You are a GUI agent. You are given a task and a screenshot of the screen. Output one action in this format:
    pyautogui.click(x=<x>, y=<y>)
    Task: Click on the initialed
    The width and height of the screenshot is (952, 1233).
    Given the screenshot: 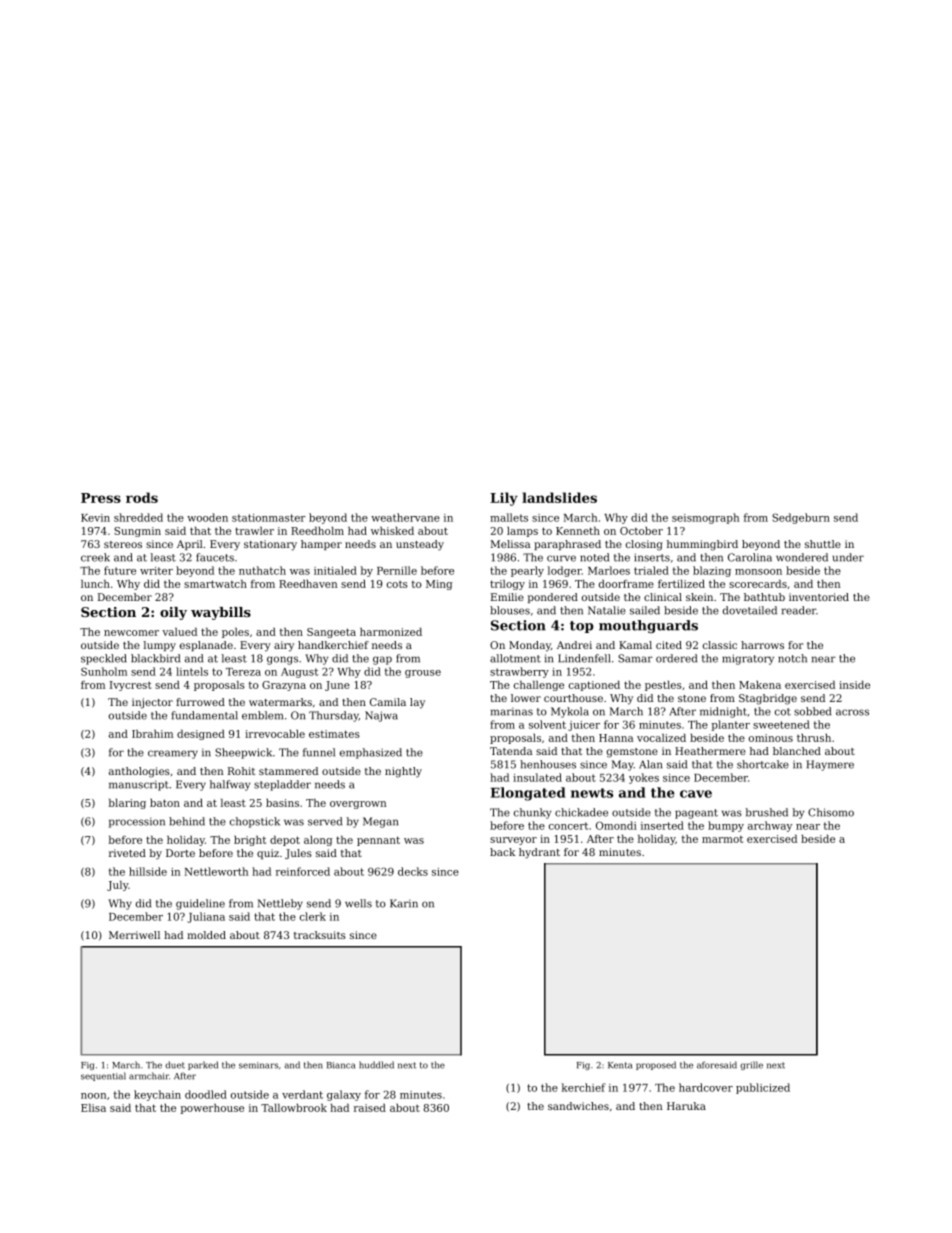 What is the action you would take?
    pyautogui.click(x=335, y=570)
